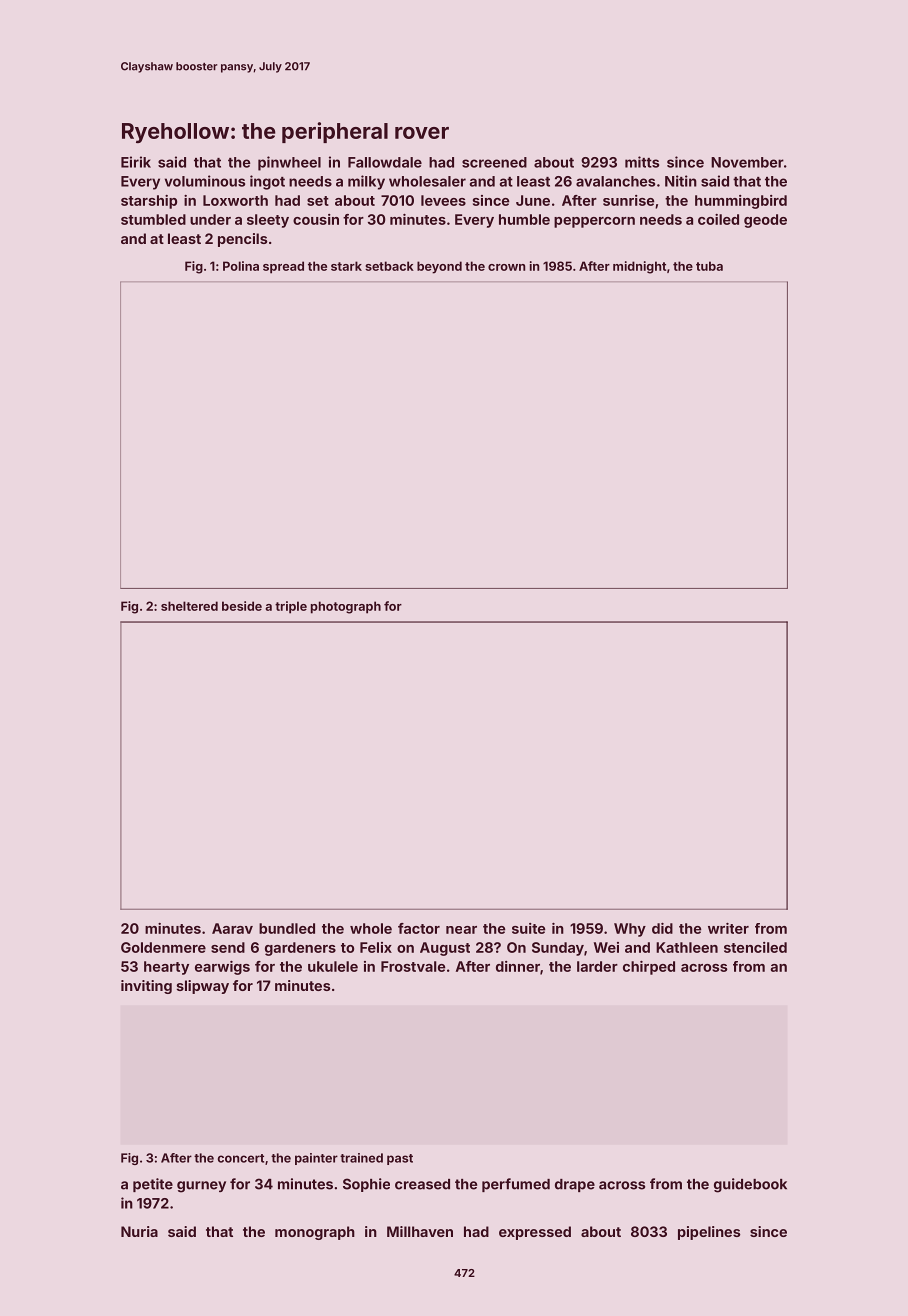  Describe the element at coordinates (189, 606) in the screenshot. I see `sheltered` at that location.
